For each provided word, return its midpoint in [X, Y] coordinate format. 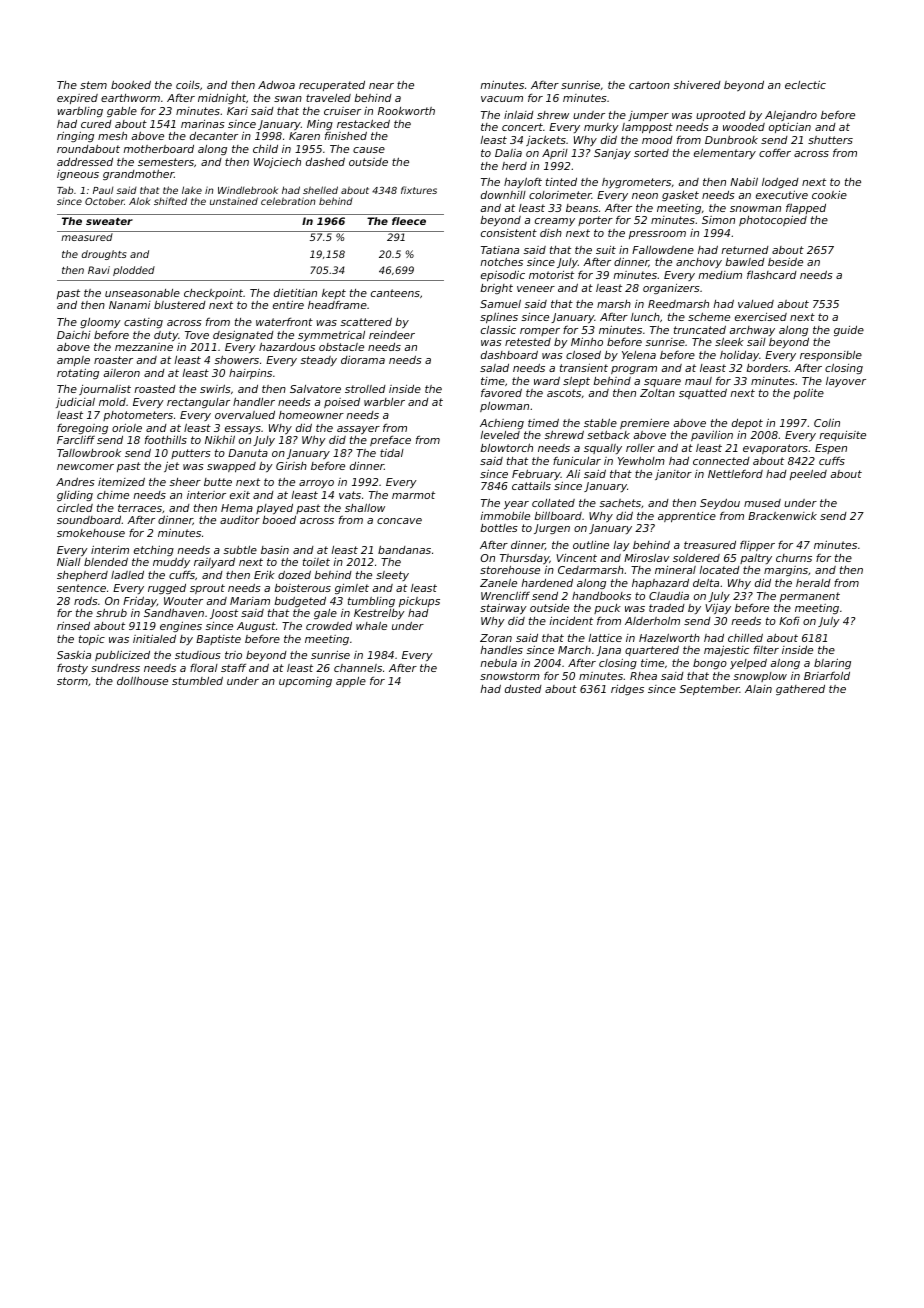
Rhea [643, 676]
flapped [806, 208]
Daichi [74, 335]
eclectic [805, 84]
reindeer [392, 334]
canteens [395, 293]
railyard [214, 563]
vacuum [502, 99]
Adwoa [276, 85]
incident [571, 621]
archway [752, 331]
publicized [122, 655]
